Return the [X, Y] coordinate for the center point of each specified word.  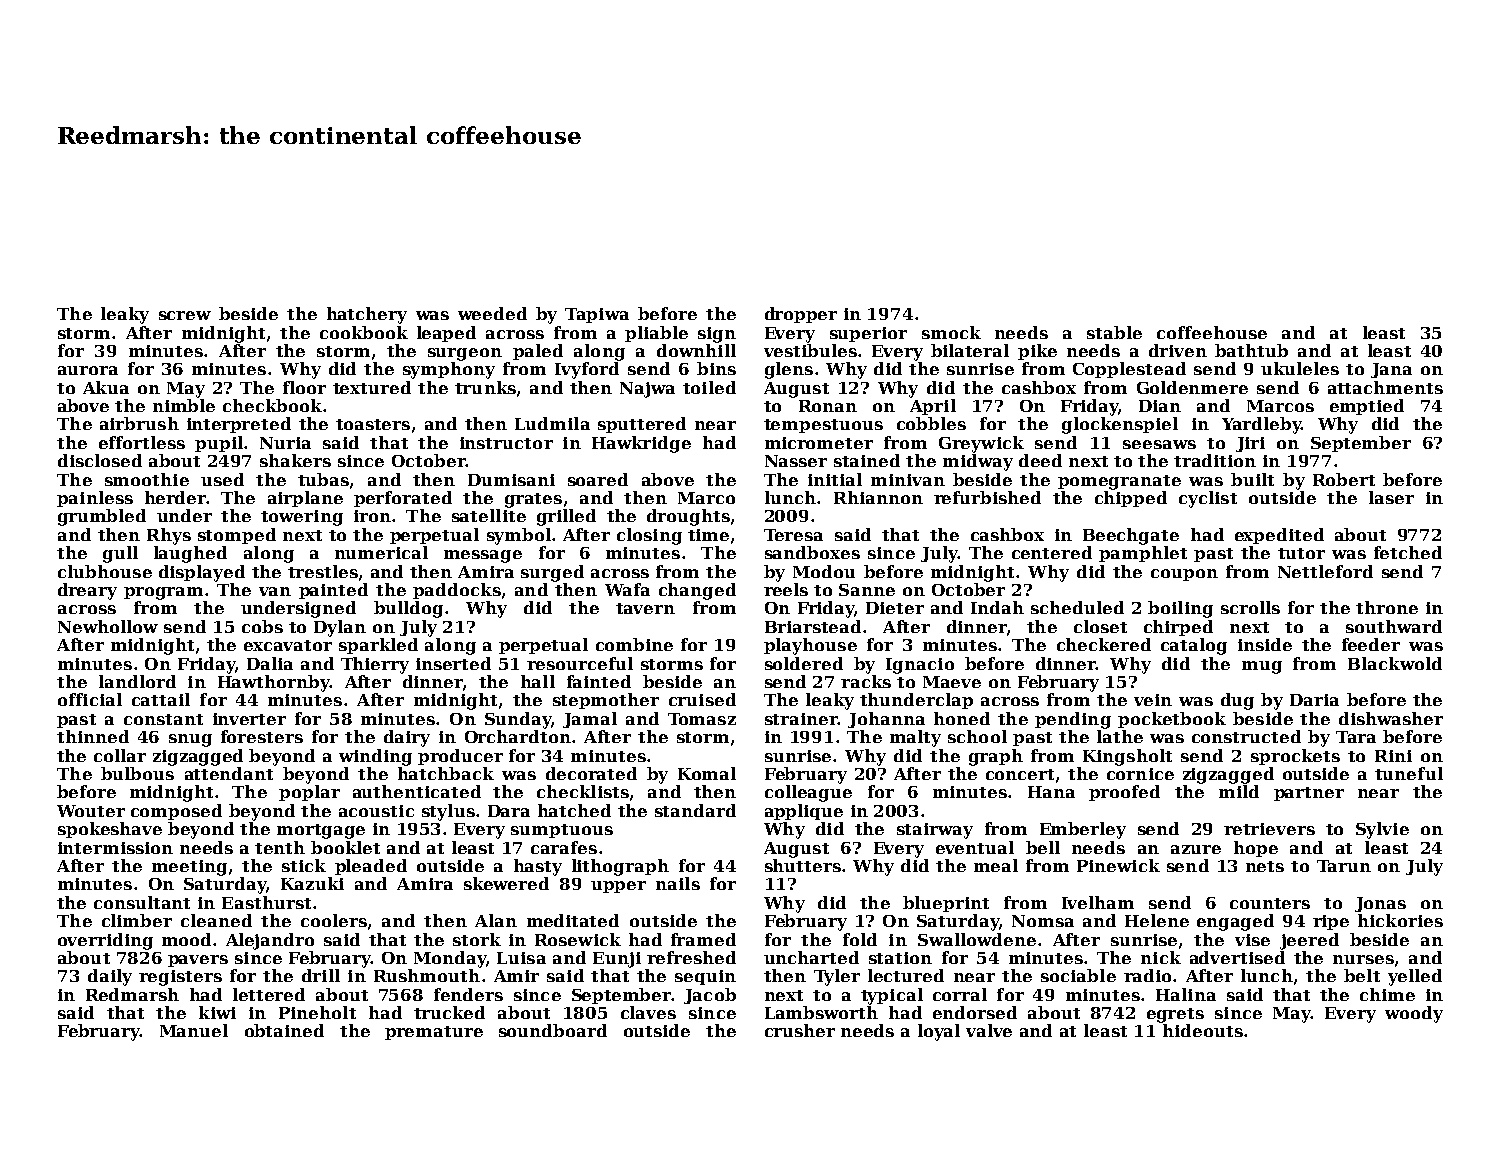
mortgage [321, 831]
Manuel [194, 1030]
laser [1391, 497]
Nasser [796, 461]
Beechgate [1131, 536]
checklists [583, 791]
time [708, 535]
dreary [87, 591]
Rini [1393, 756]
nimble [184, 405]
